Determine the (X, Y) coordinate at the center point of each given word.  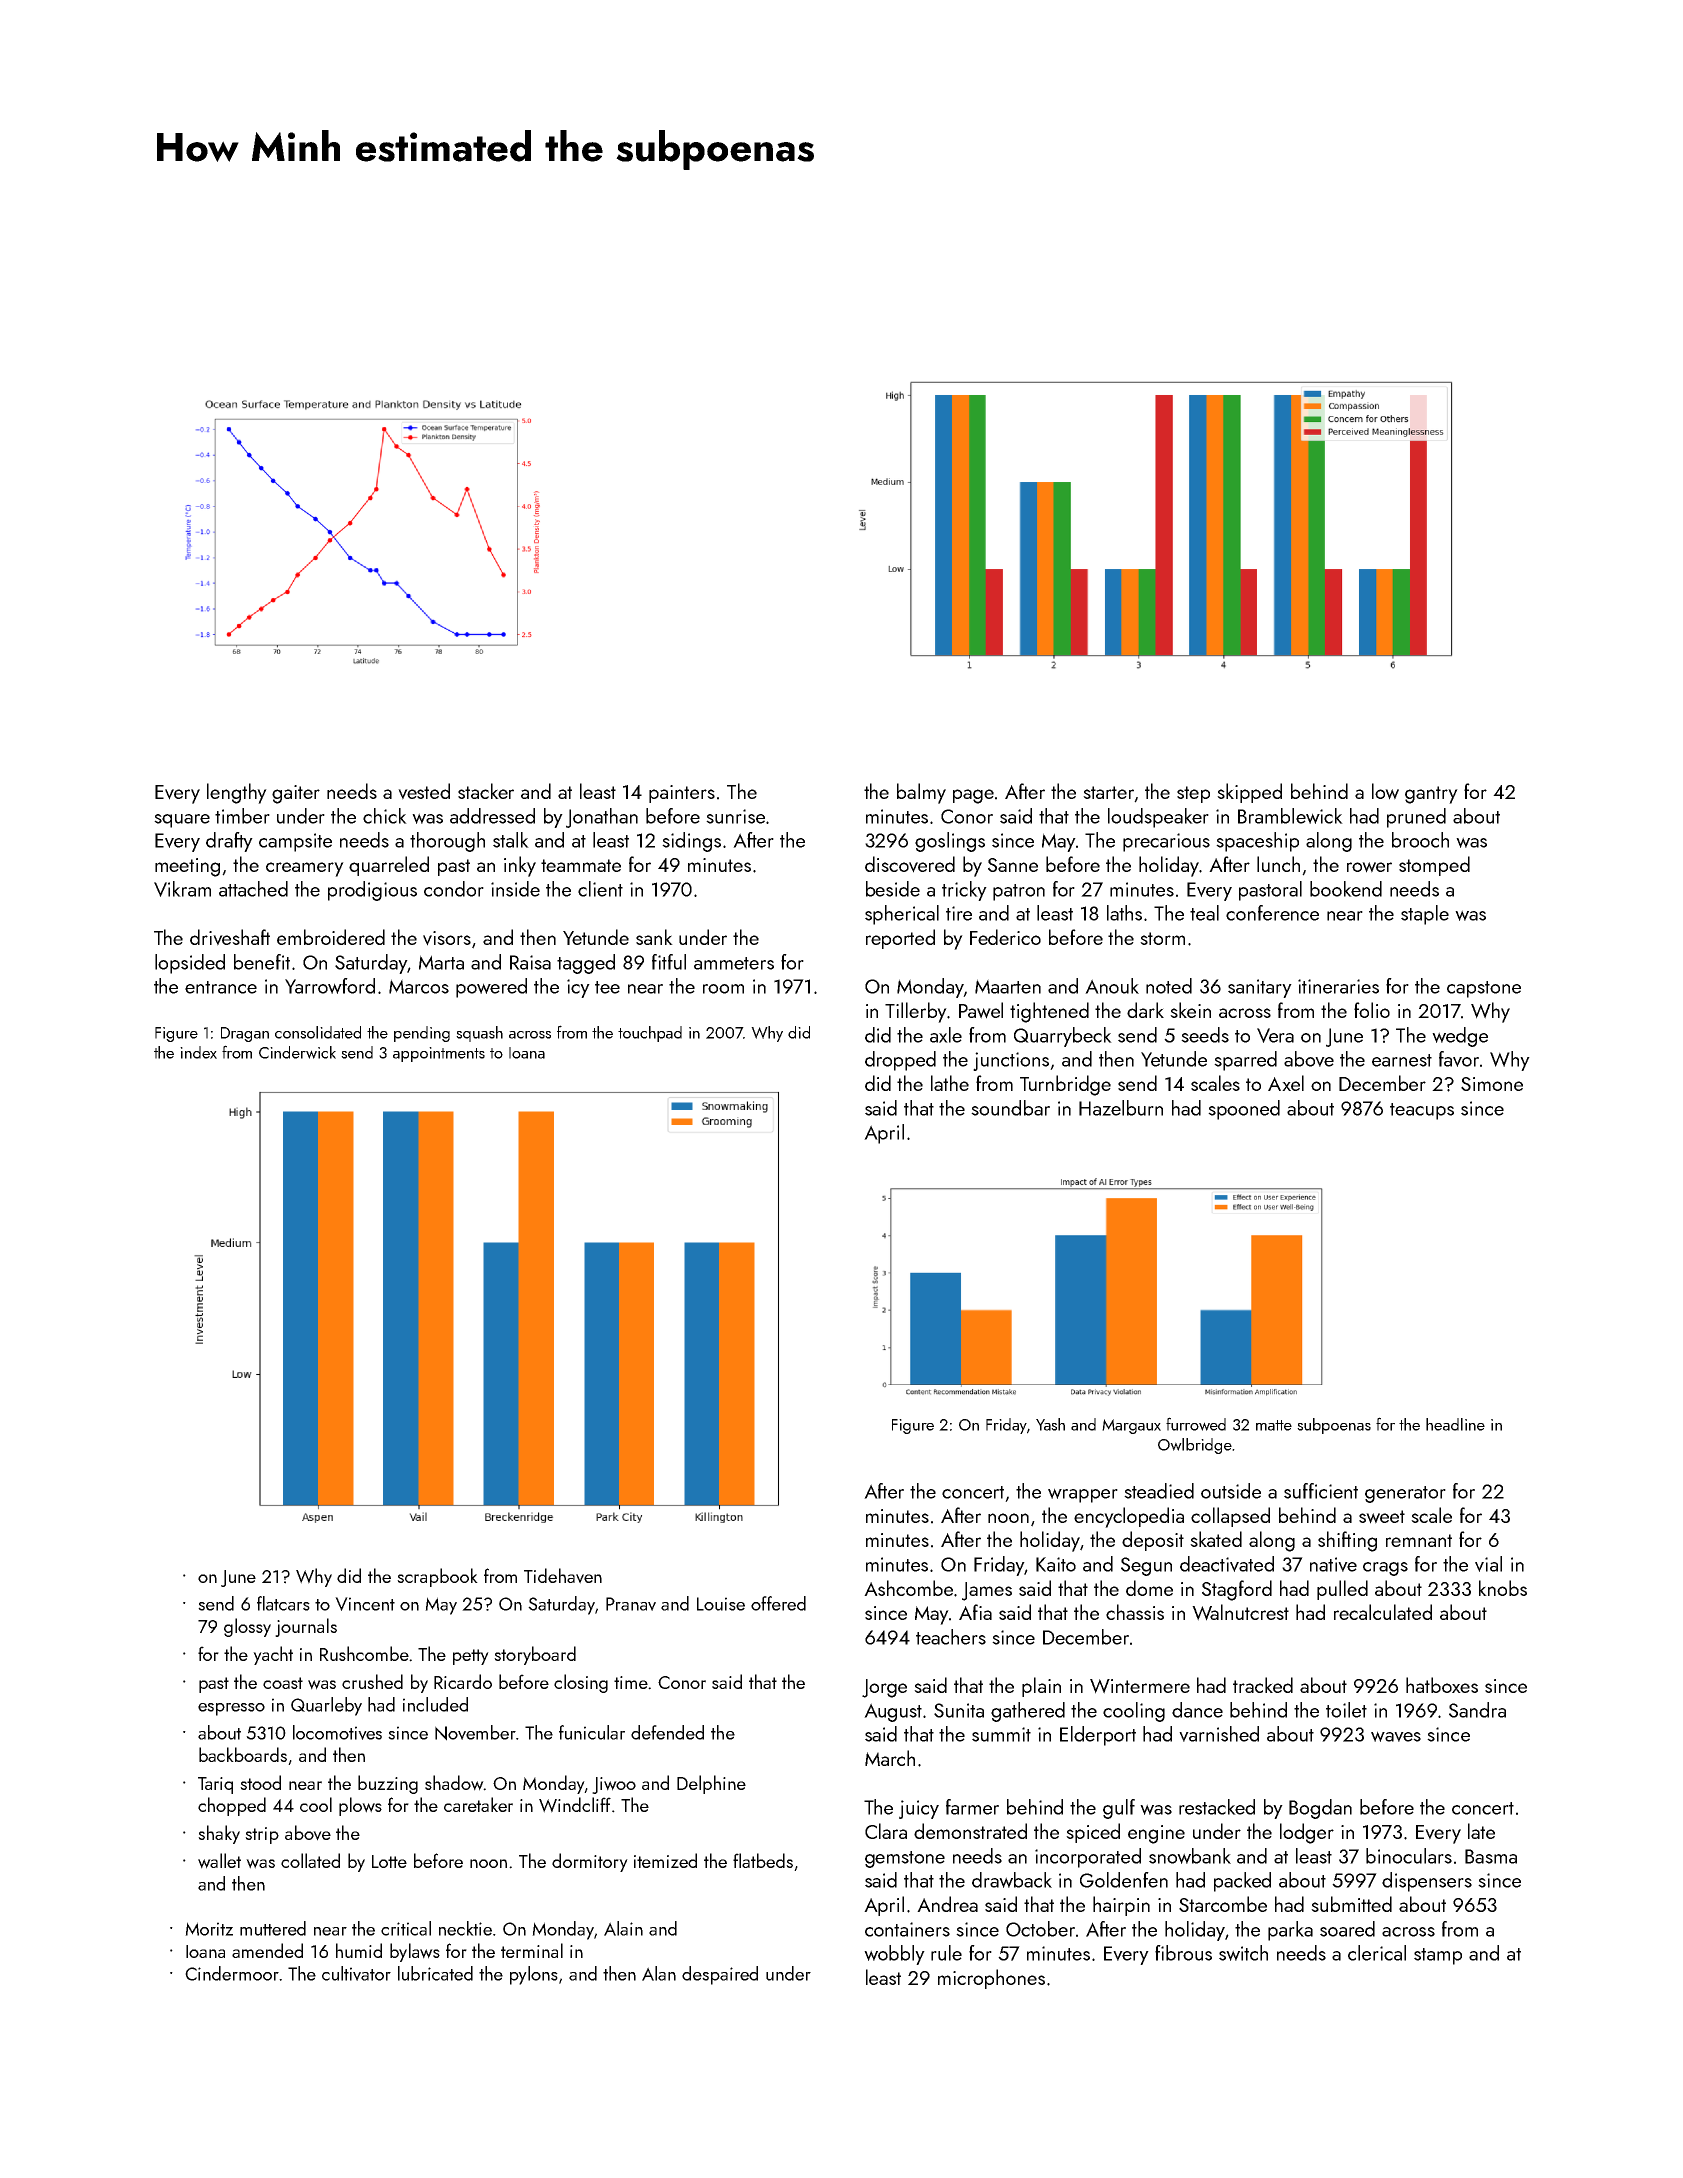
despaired (720, 1975)
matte (1274, 1425)
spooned (1244, 1110)
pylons (534, 1975)
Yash (1050, 1424)
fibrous (1183, 1953)
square (182, 821)
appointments (439, 1054)
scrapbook (437, 1577)
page (973, 796)
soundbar (1010, 1108)
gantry (1431, 795)
